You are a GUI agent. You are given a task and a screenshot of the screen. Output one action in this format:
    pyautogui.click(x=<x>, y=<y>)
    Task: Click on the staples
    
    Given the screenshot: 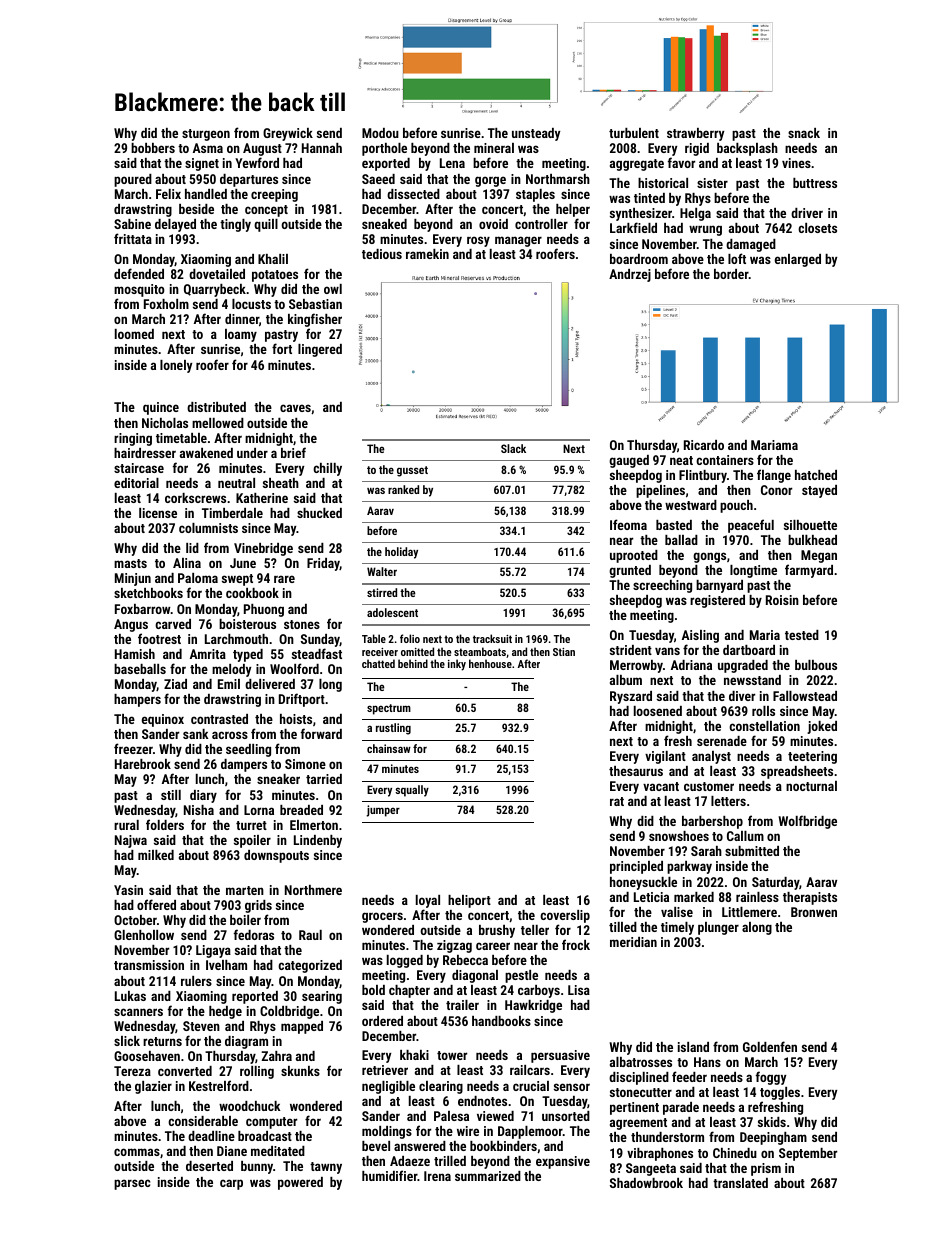 What is the action you would take?
    pyautogui.click(x=535, y=195)
